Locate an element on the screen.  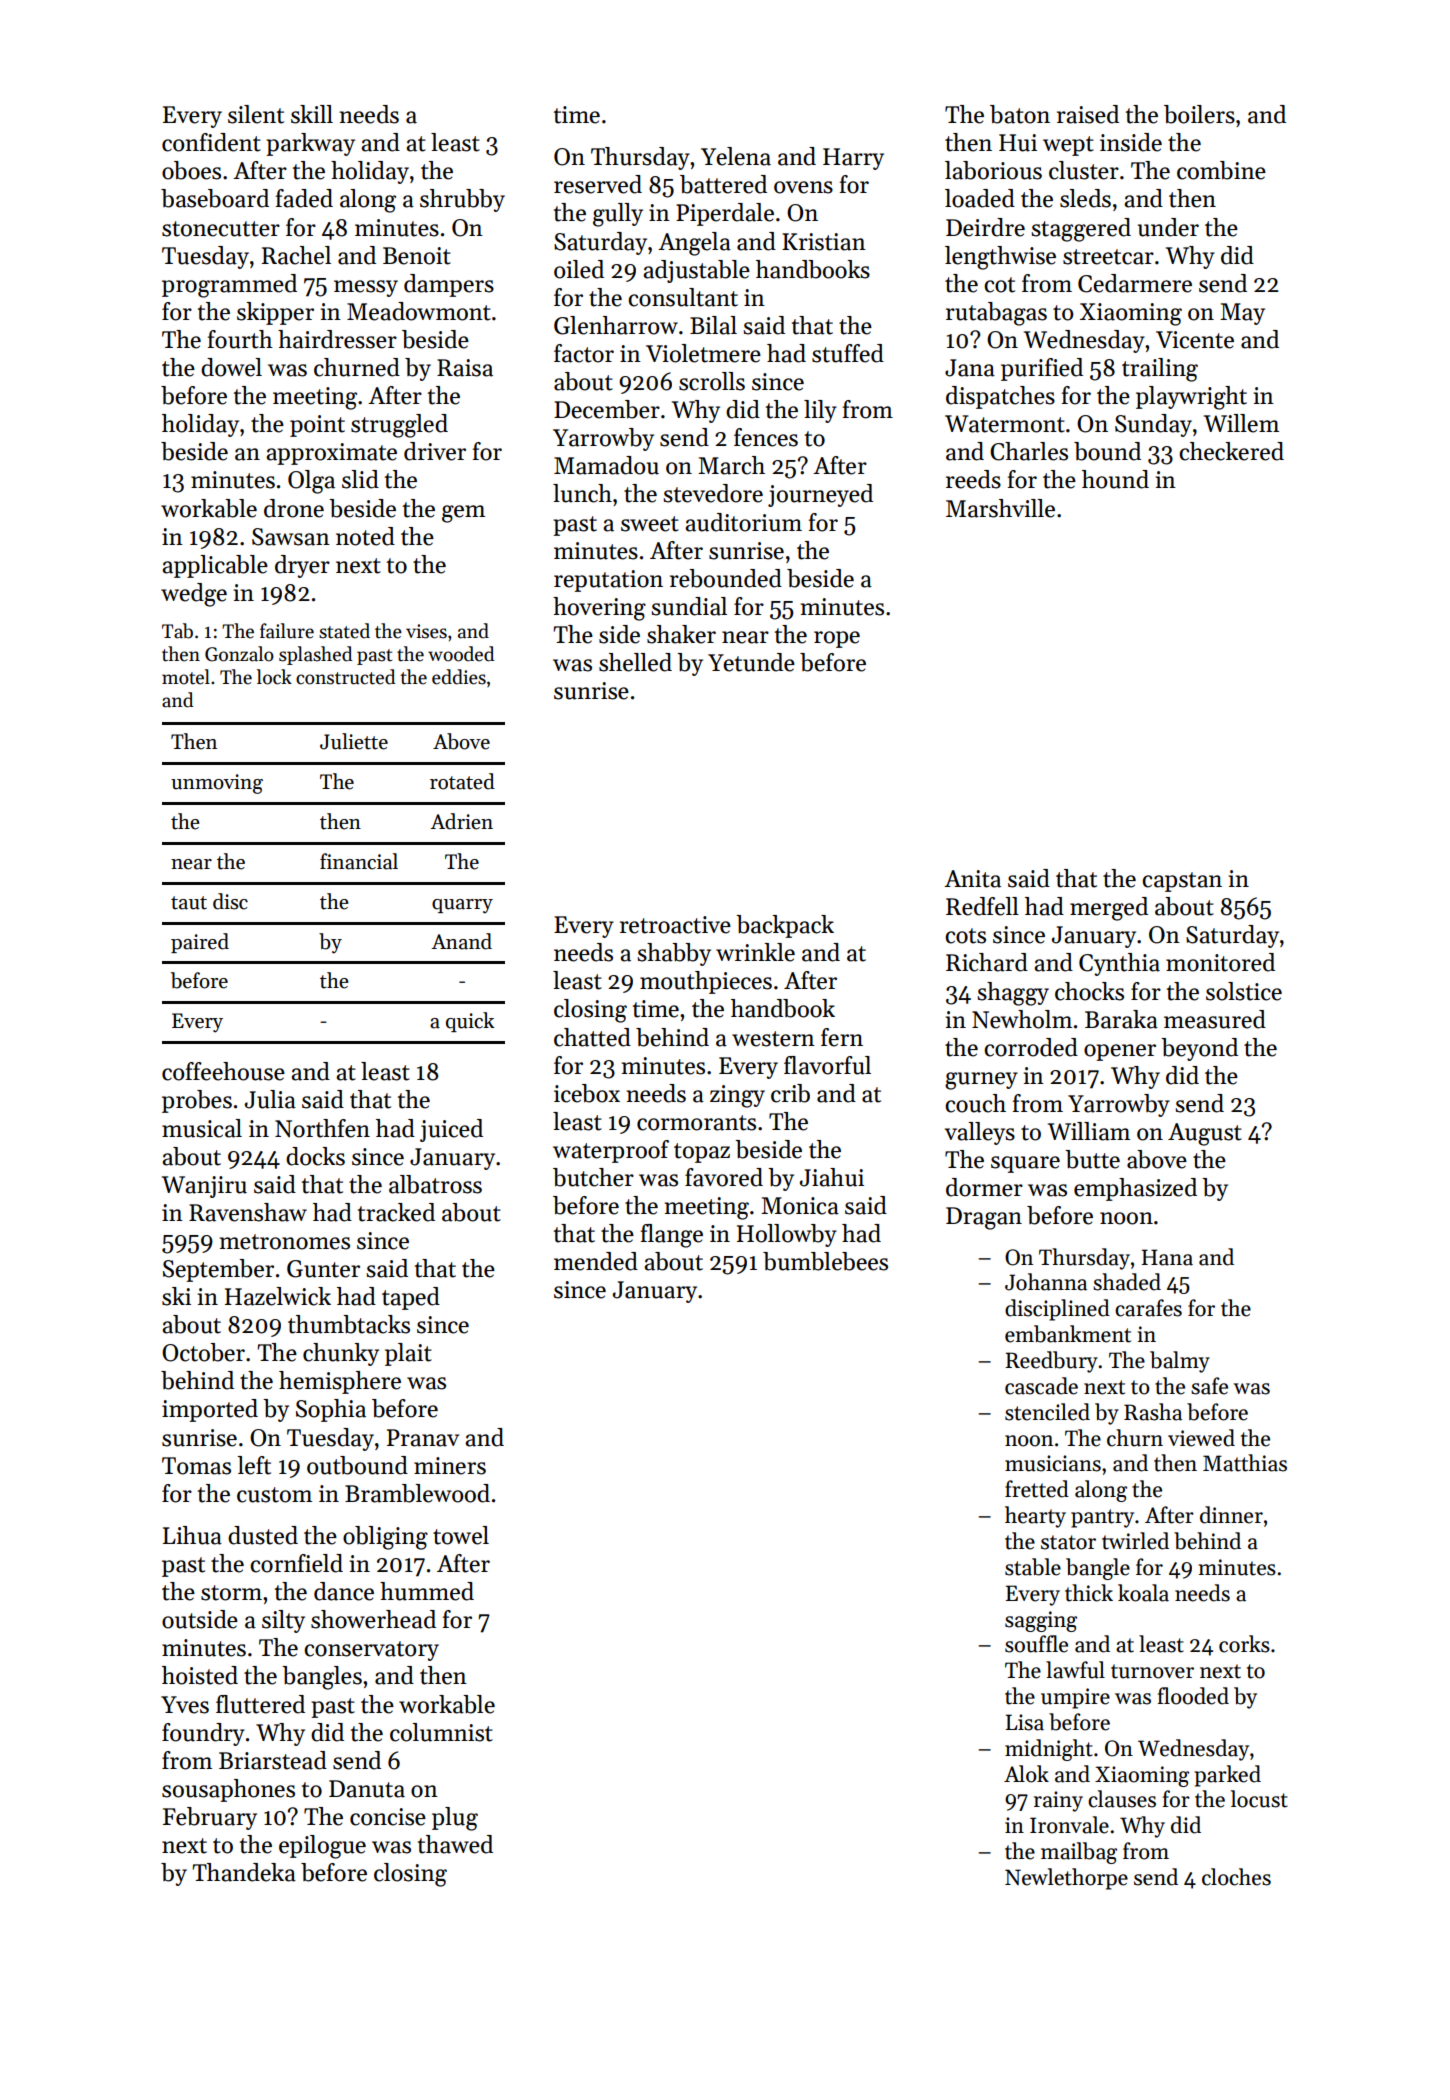
butcher is located at coordinates (593, 1177).
